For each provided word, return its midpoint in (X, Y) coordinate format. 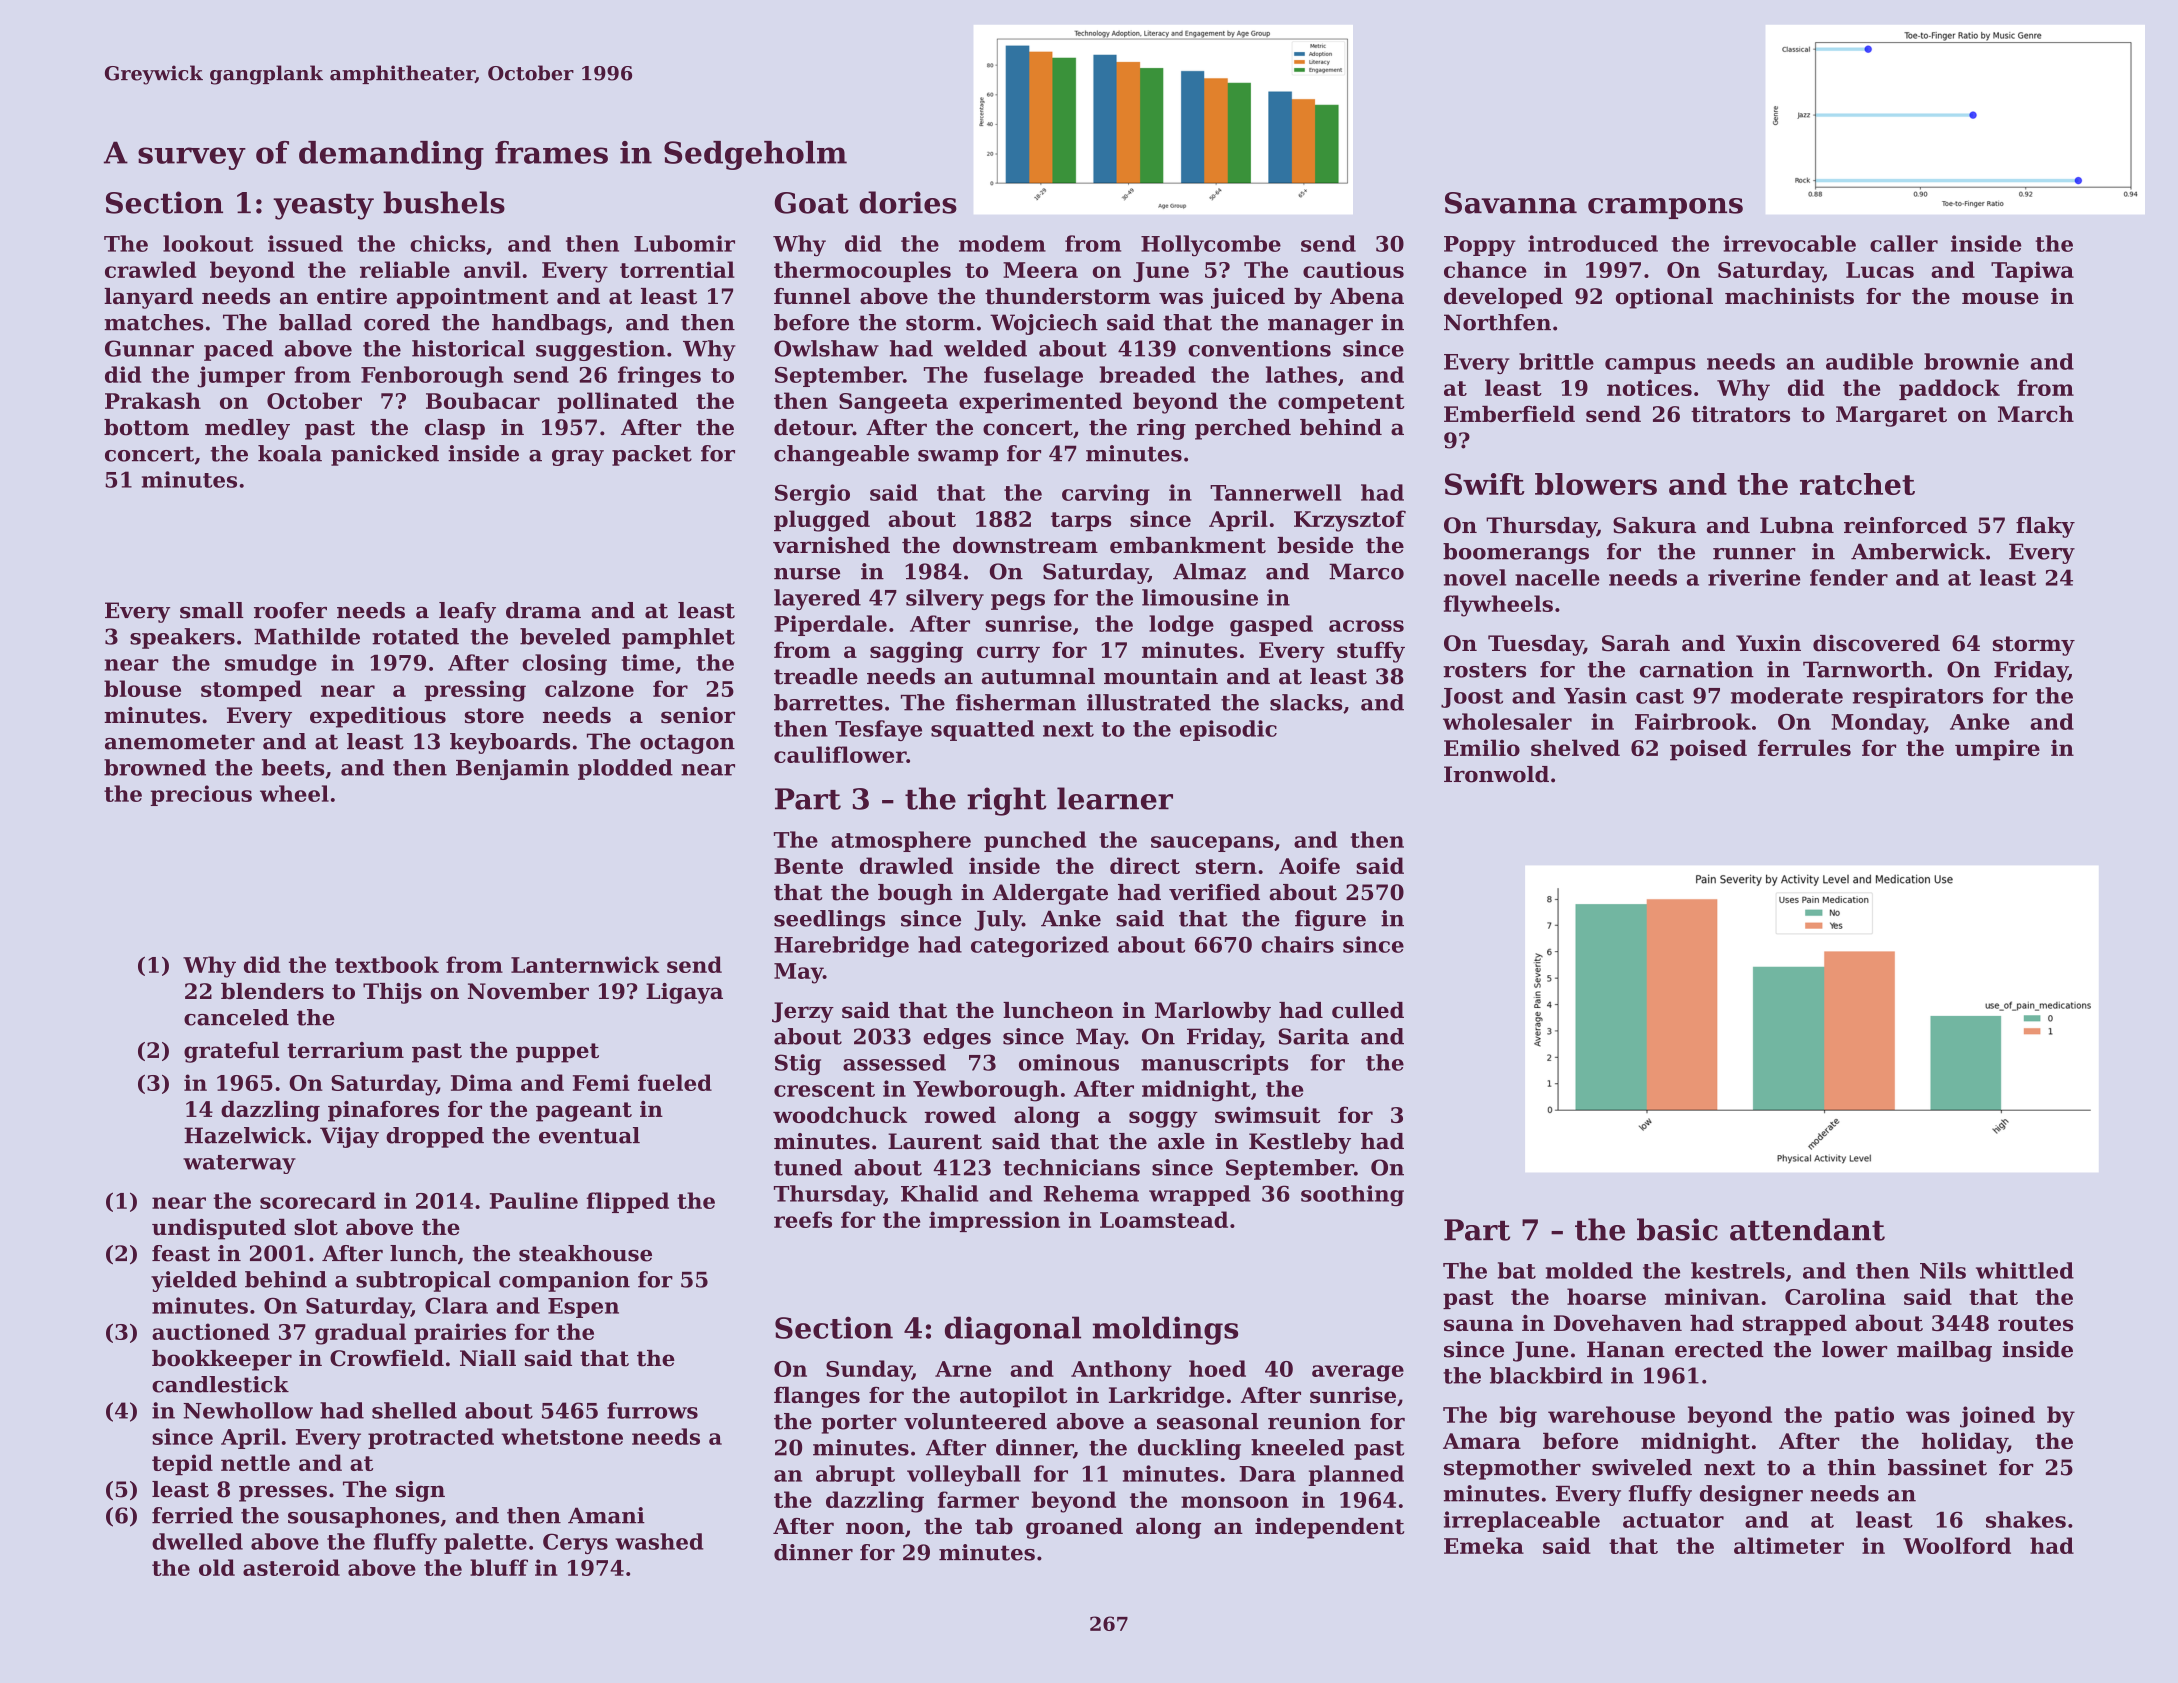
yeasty (323, 207)
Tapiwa (2032, 271)
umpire (1997, 750)
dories (908, 202)
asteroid (291, 1567)
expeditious (378, 717)
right (1007, 801)
